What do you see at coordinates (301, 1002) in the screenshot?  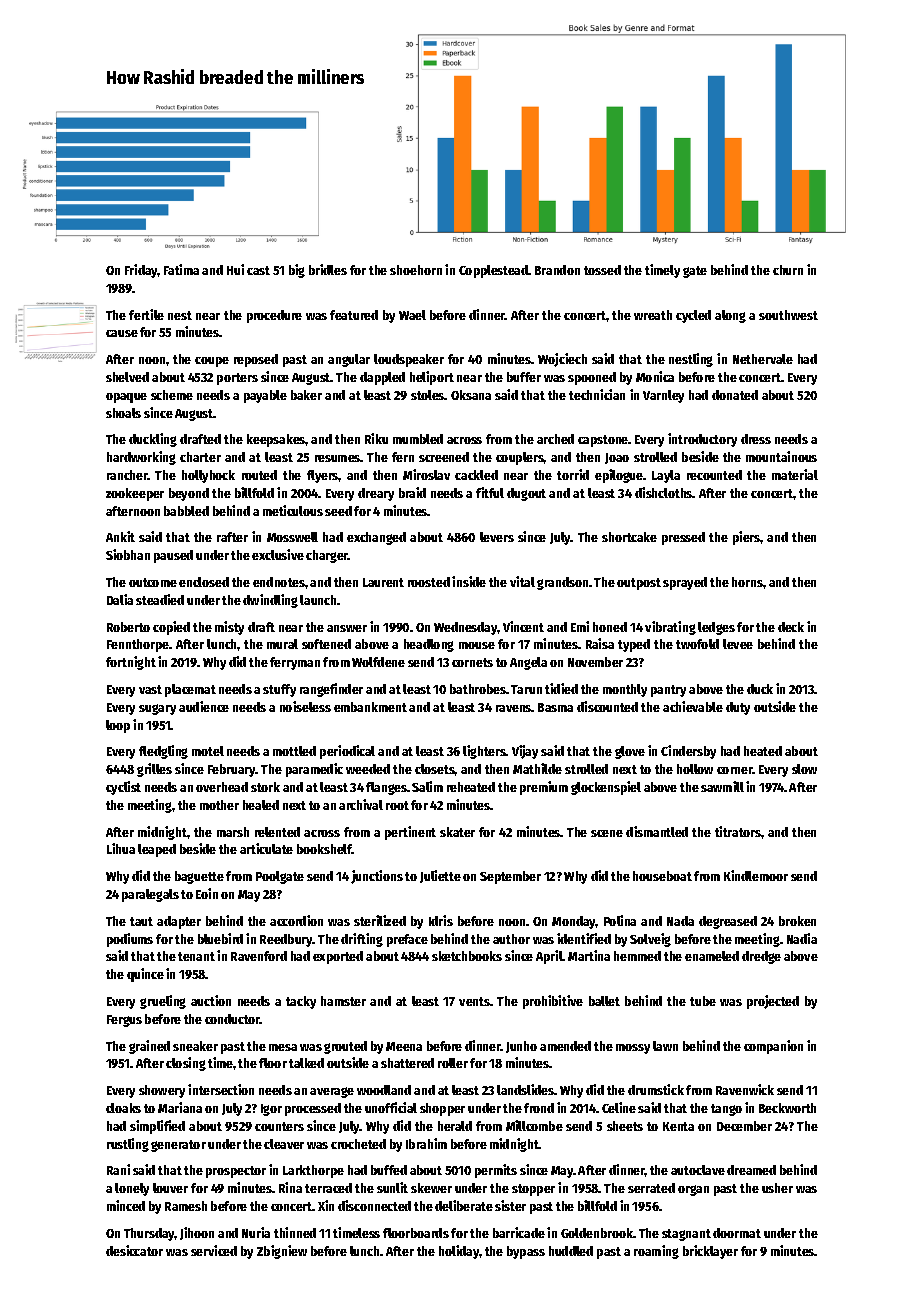 I see `tacky` at bounding box center [301, 1002].
